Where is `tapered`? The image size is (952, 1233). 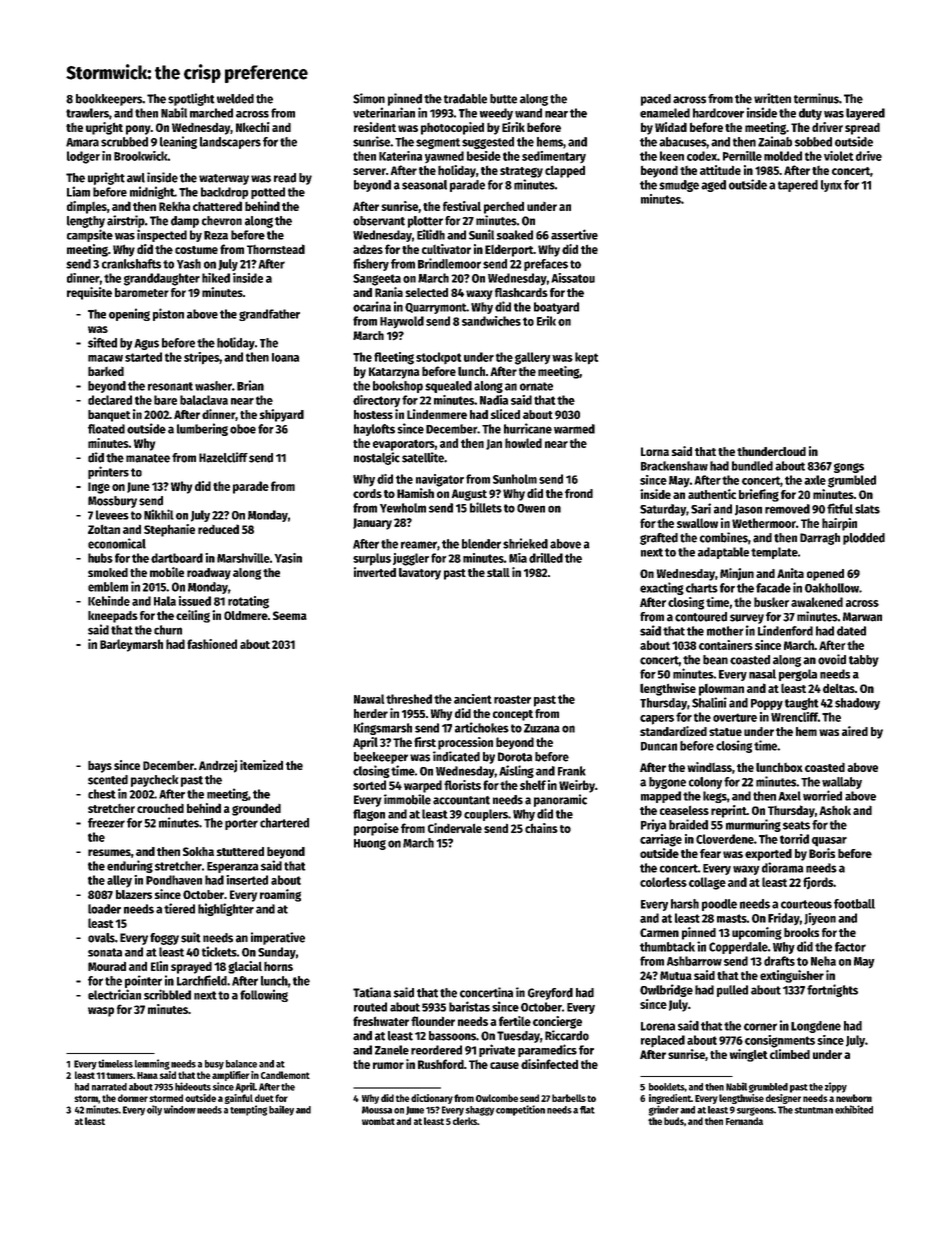 tapered is located at coordinates (798, 186).
